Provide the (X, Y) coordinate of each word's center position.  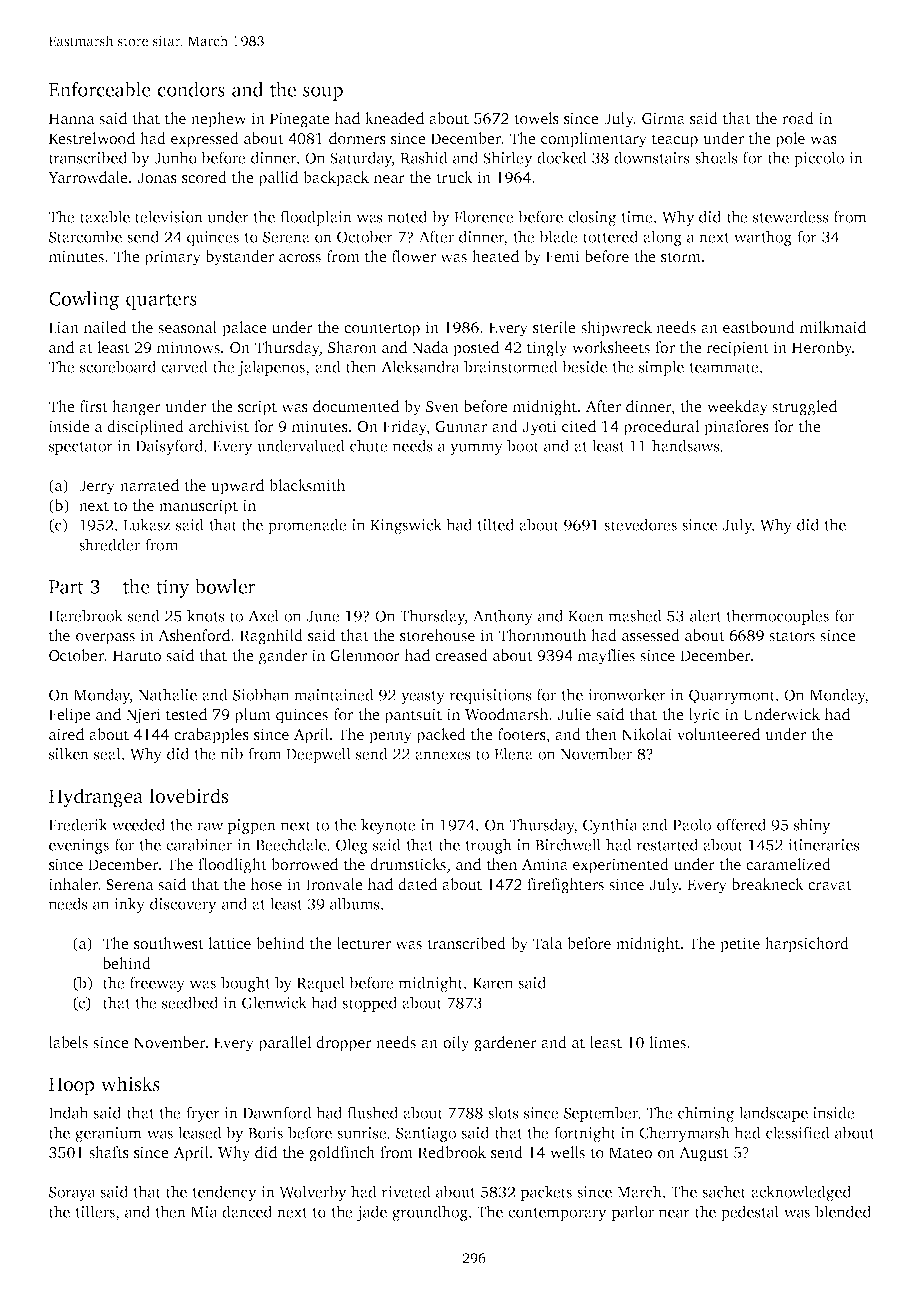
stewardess (791, 216)
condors (191, 89)
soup (323, 93)
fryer (203, 1114)
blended (843, 1211)
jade (371, 1213)
